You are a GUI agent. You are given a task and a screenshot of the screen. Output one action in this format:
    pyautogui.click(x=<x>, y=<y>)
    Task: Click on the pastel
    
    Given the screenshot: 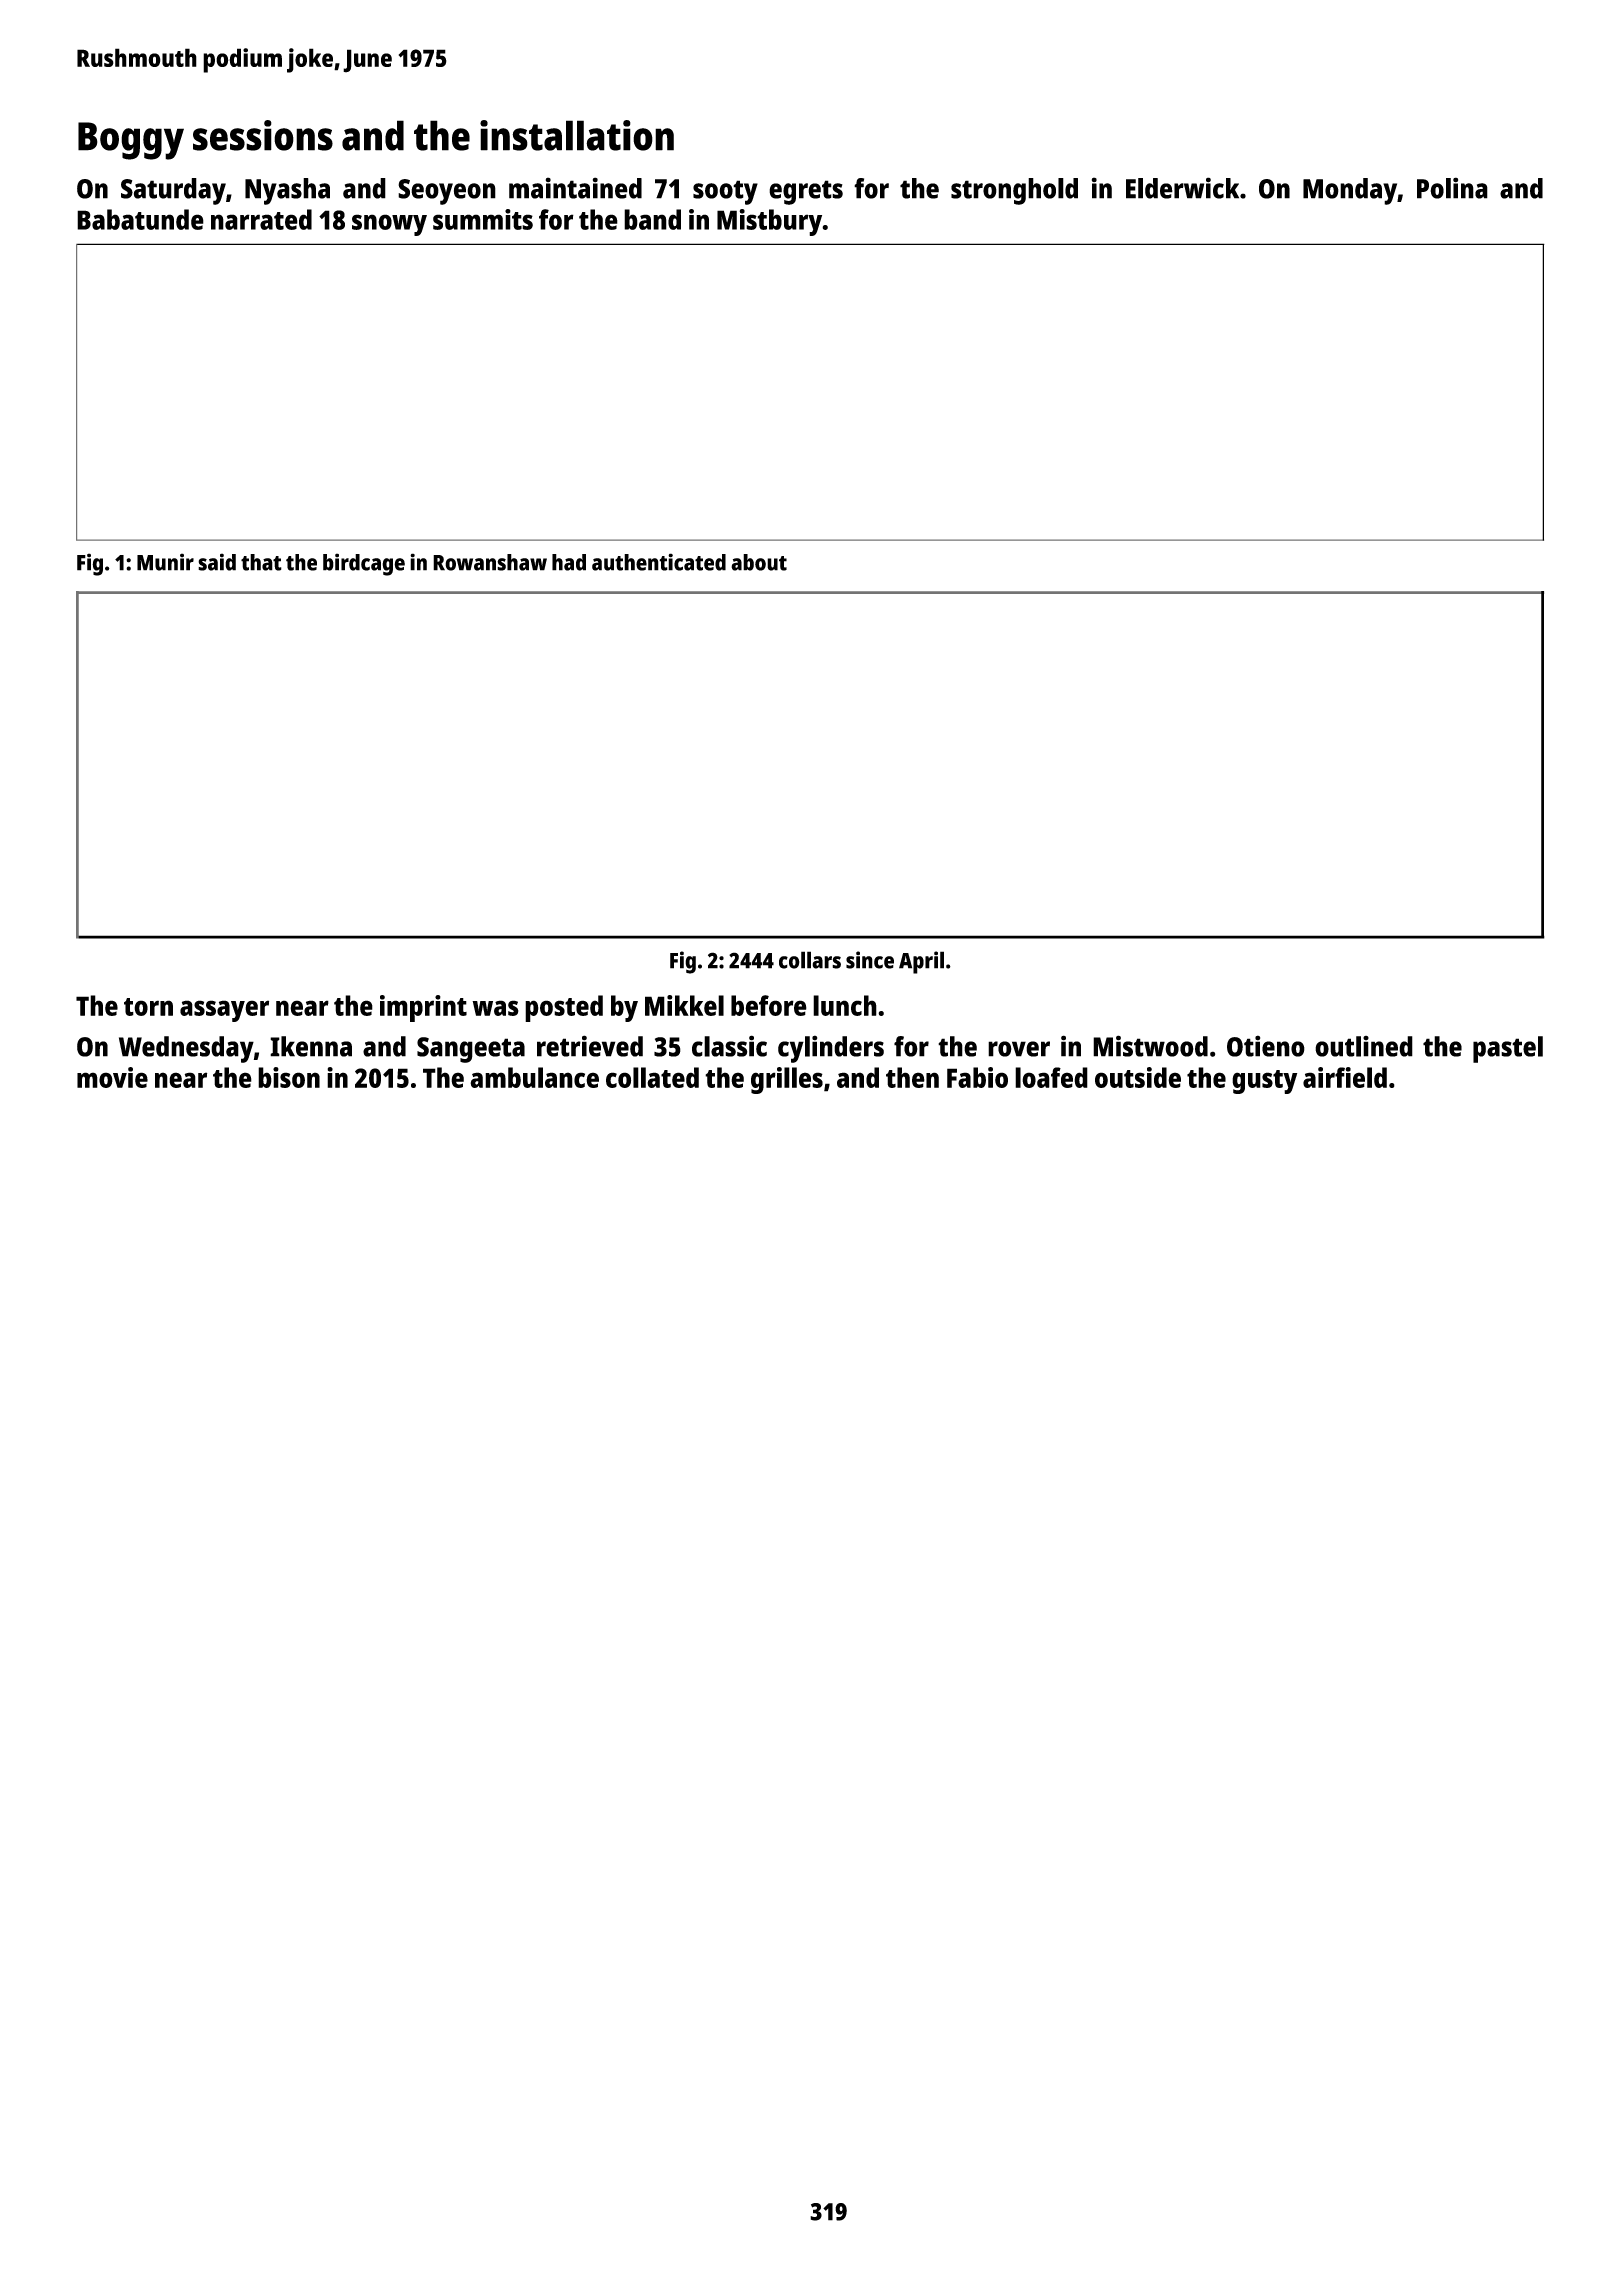 What is the action you would take?
    pyautogui.click(x=1508, y=1049)
